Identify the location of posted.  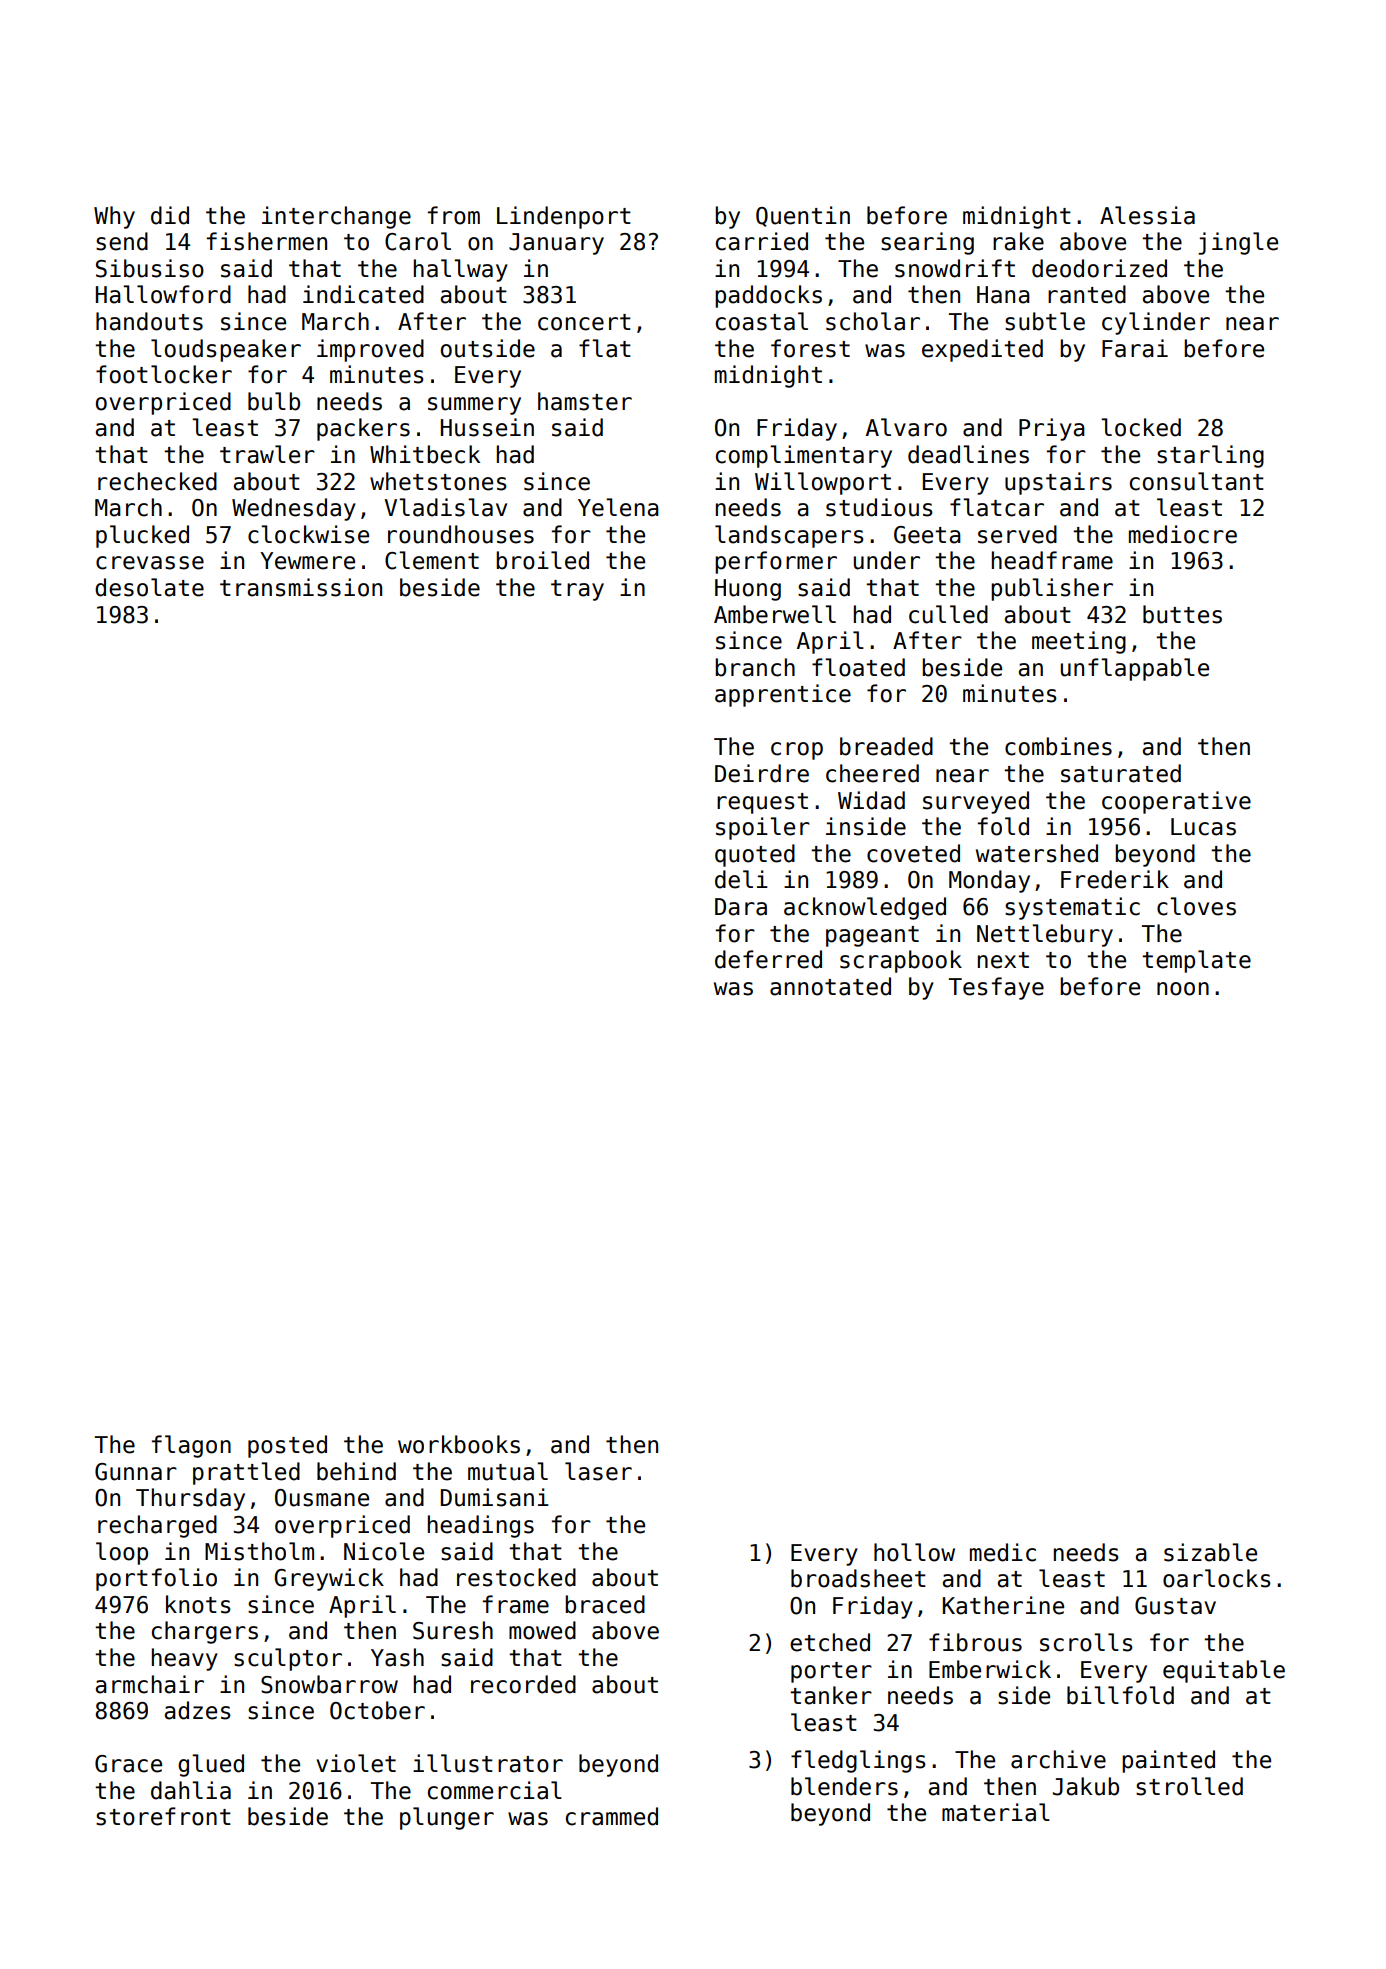
(287, 1446).
